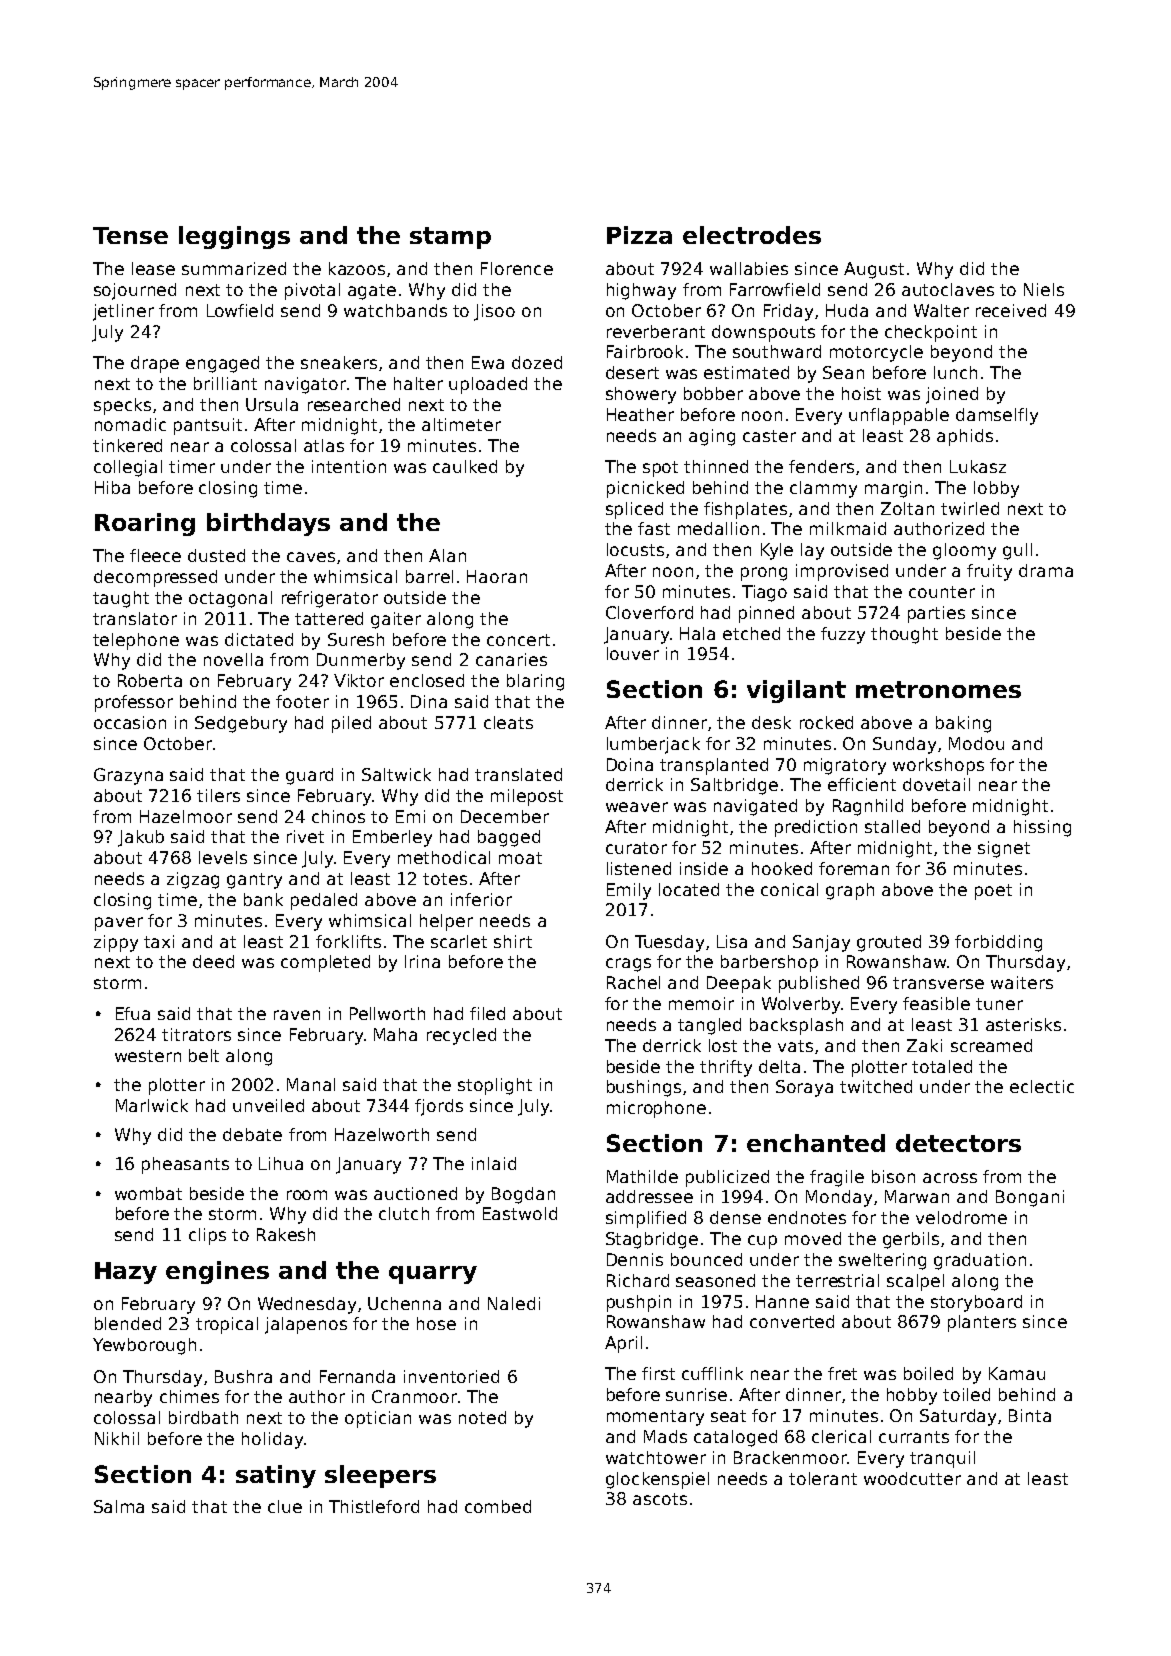 The height and width of the page is (1656, 1171). Describe the element at coordinates (387, 1013) in the page. I see `Pellworth` at that location.
